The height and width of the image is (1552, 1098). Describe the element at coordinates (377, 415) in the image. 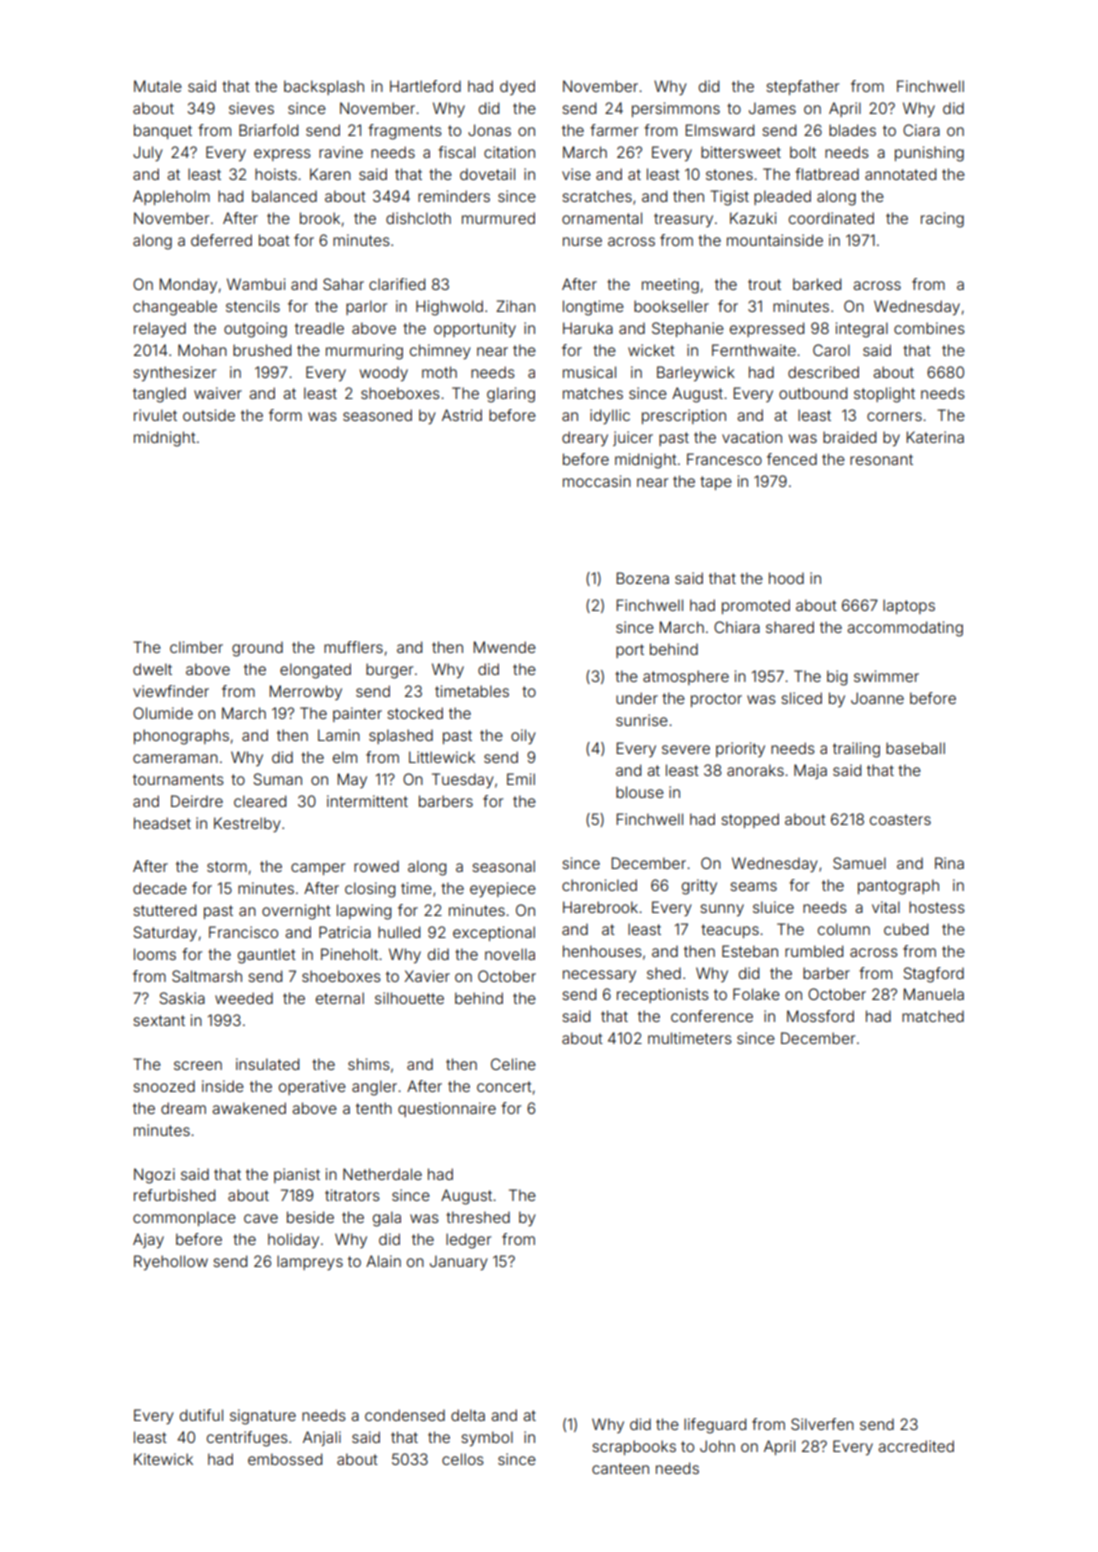

I see `seasoned` at that location.
